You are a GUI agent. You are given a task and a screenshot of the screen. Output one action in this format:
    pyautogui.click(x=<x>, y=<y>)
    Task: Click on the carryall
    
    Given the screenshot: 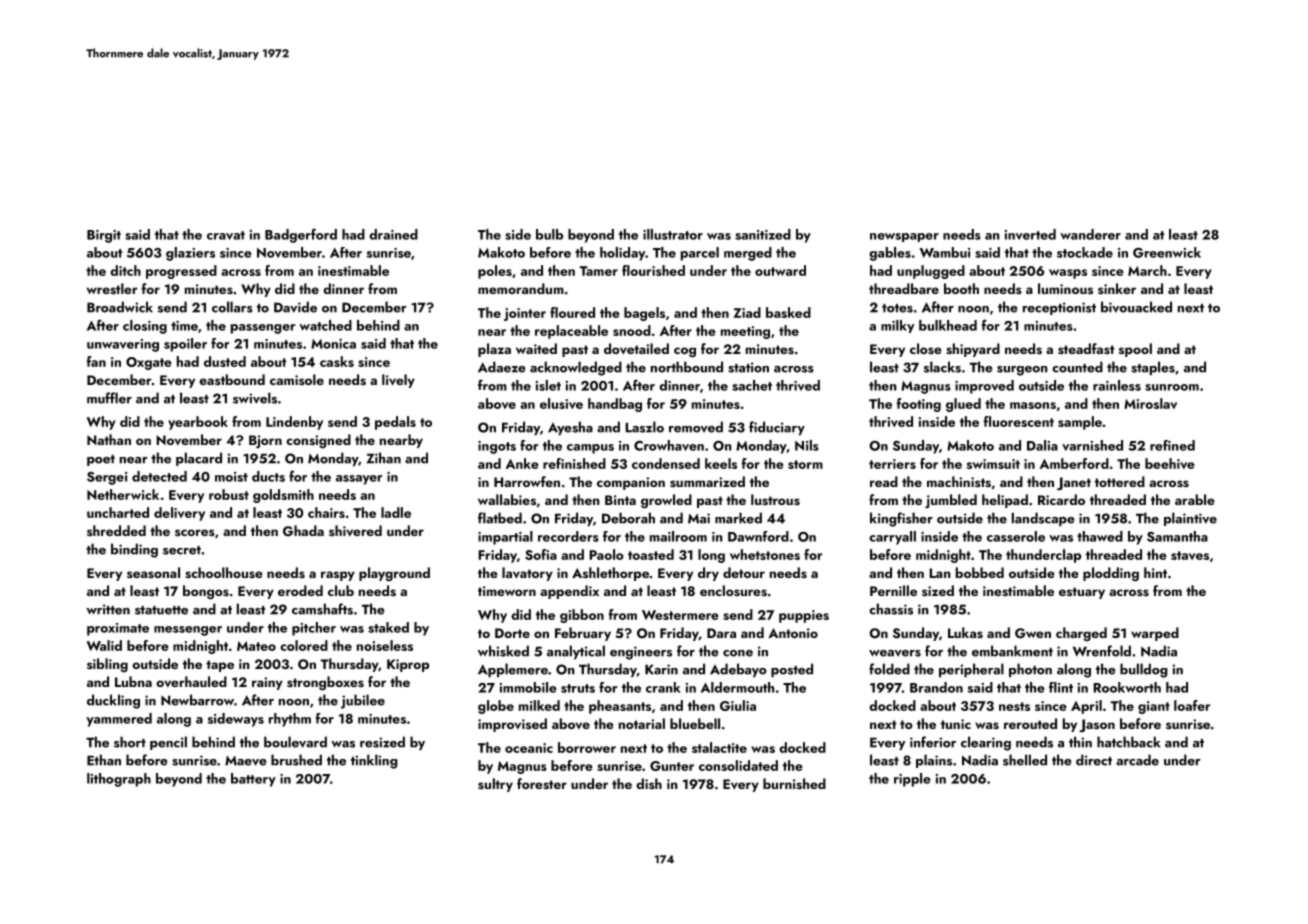 What is the action you would take?
    pyautogui.click(x=892, y=538)
